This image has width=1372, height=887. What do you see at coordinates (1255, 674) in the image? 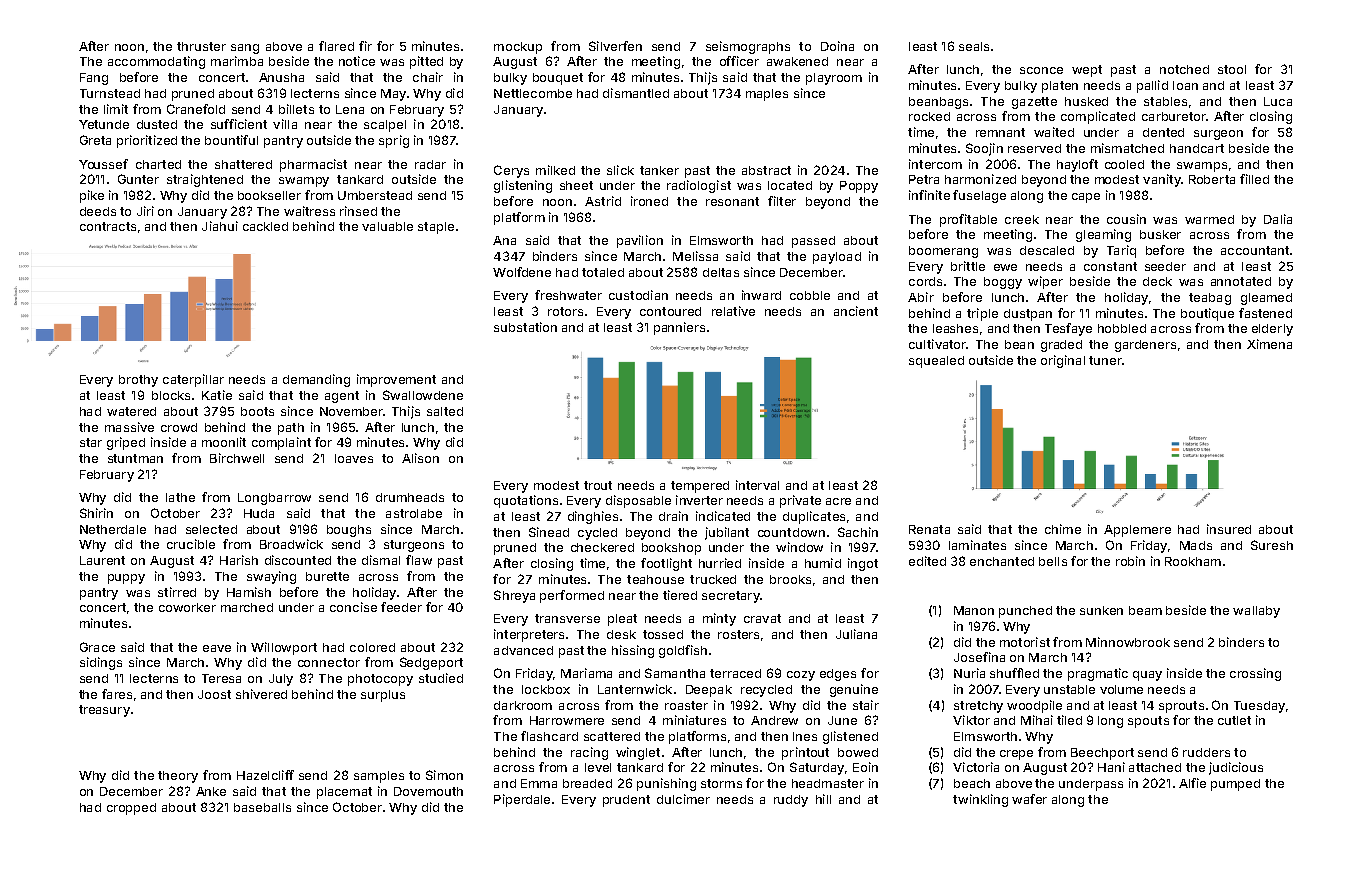
I see `crossing` at bounding box center [1255, 674].
